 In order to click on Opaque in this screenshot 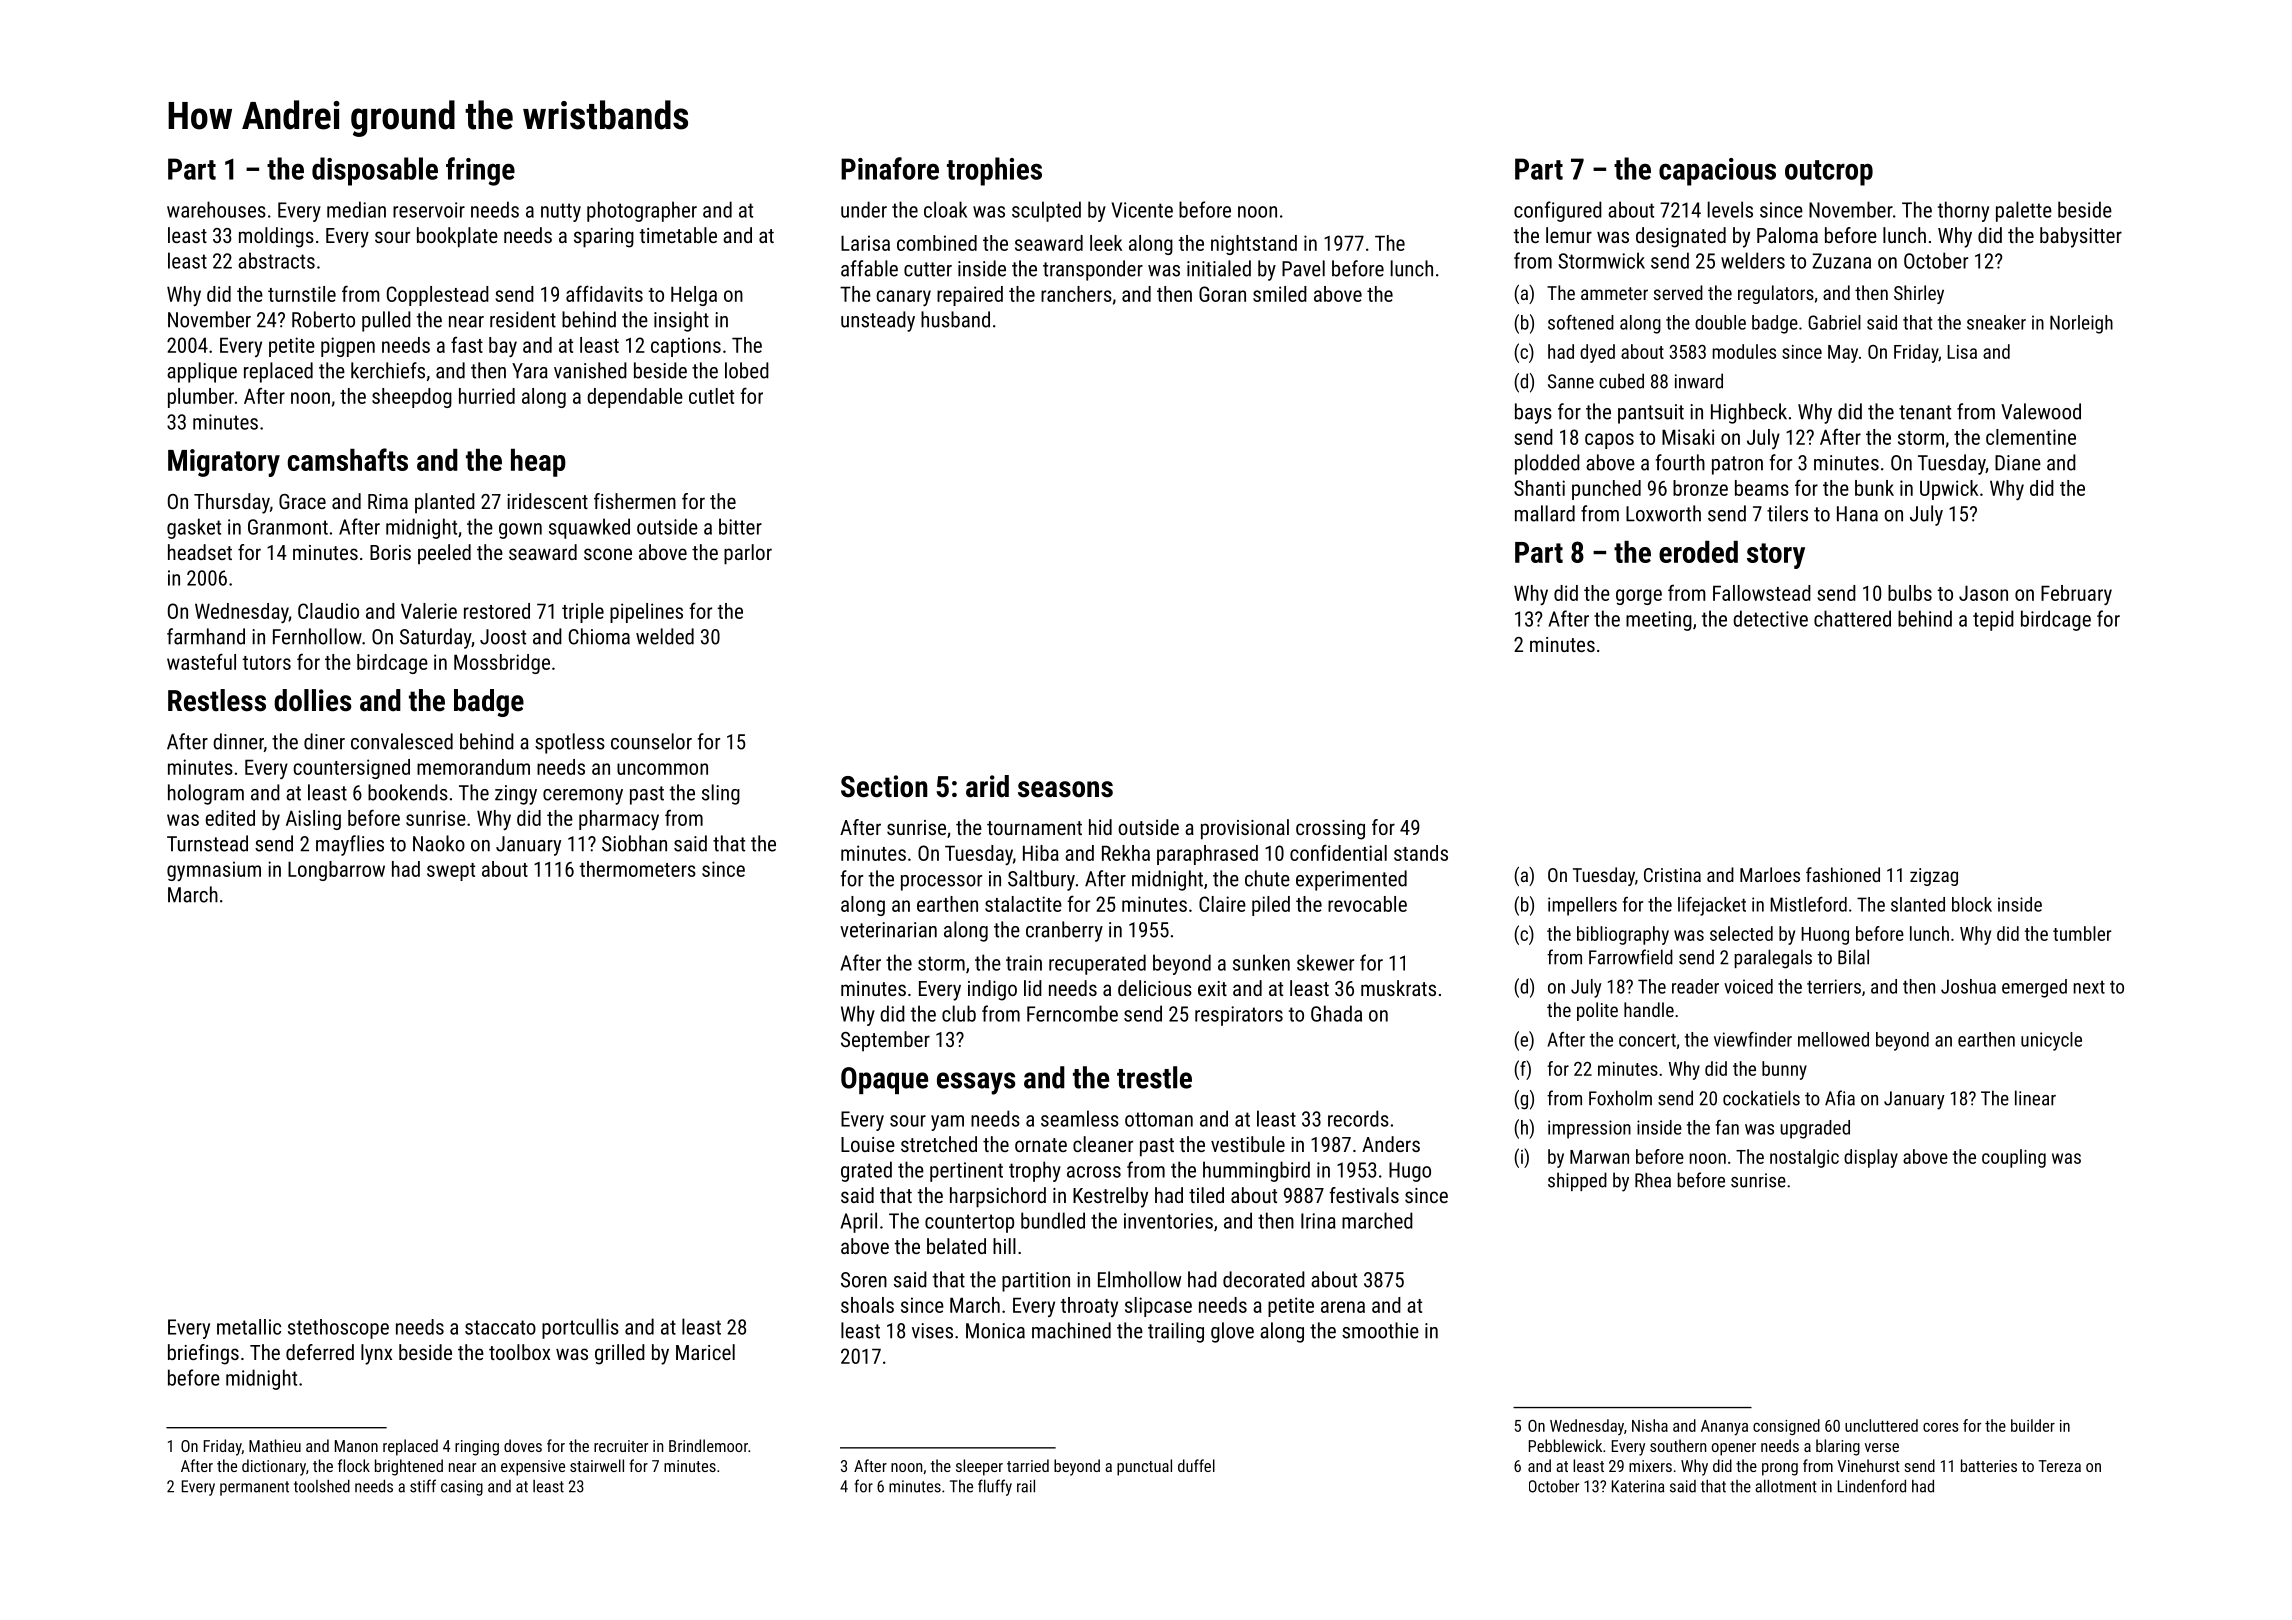, I will do `click(884, 1080)`.
